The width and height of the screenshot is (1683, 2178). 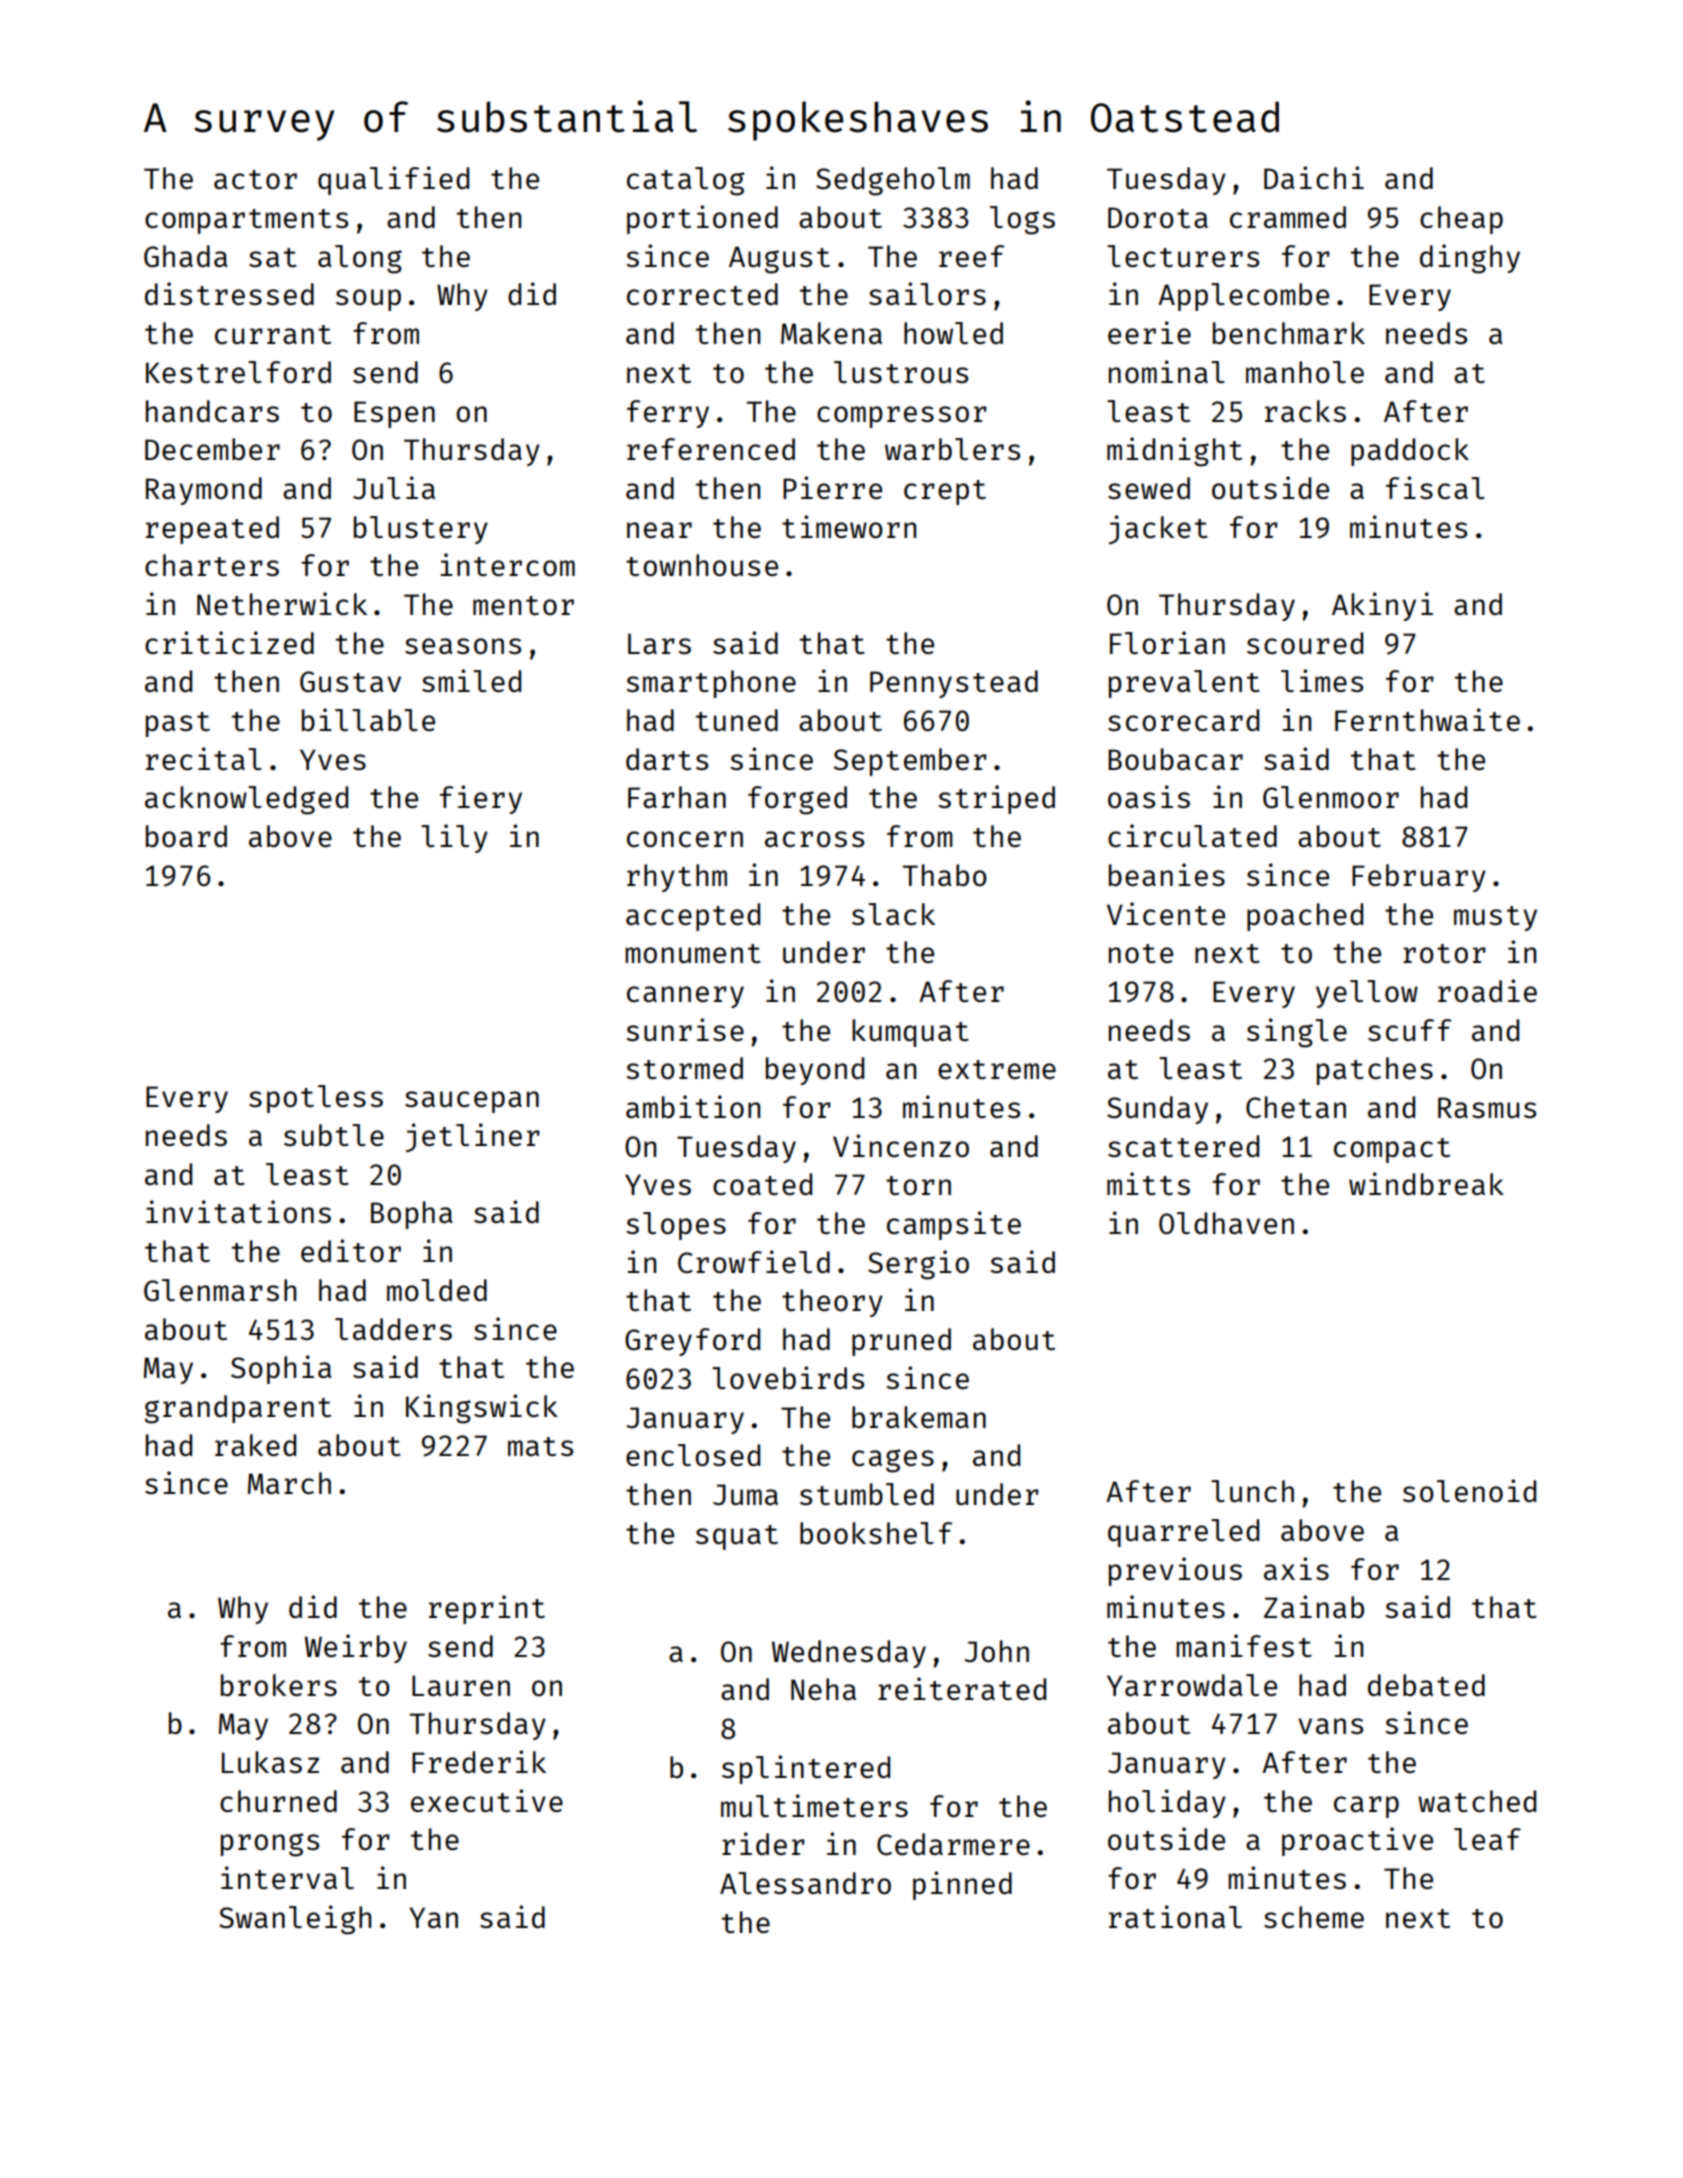 What do you see at coordinates (902, 417) in the screenshot?
I see `compressor` at bounding box center [902, 417].
